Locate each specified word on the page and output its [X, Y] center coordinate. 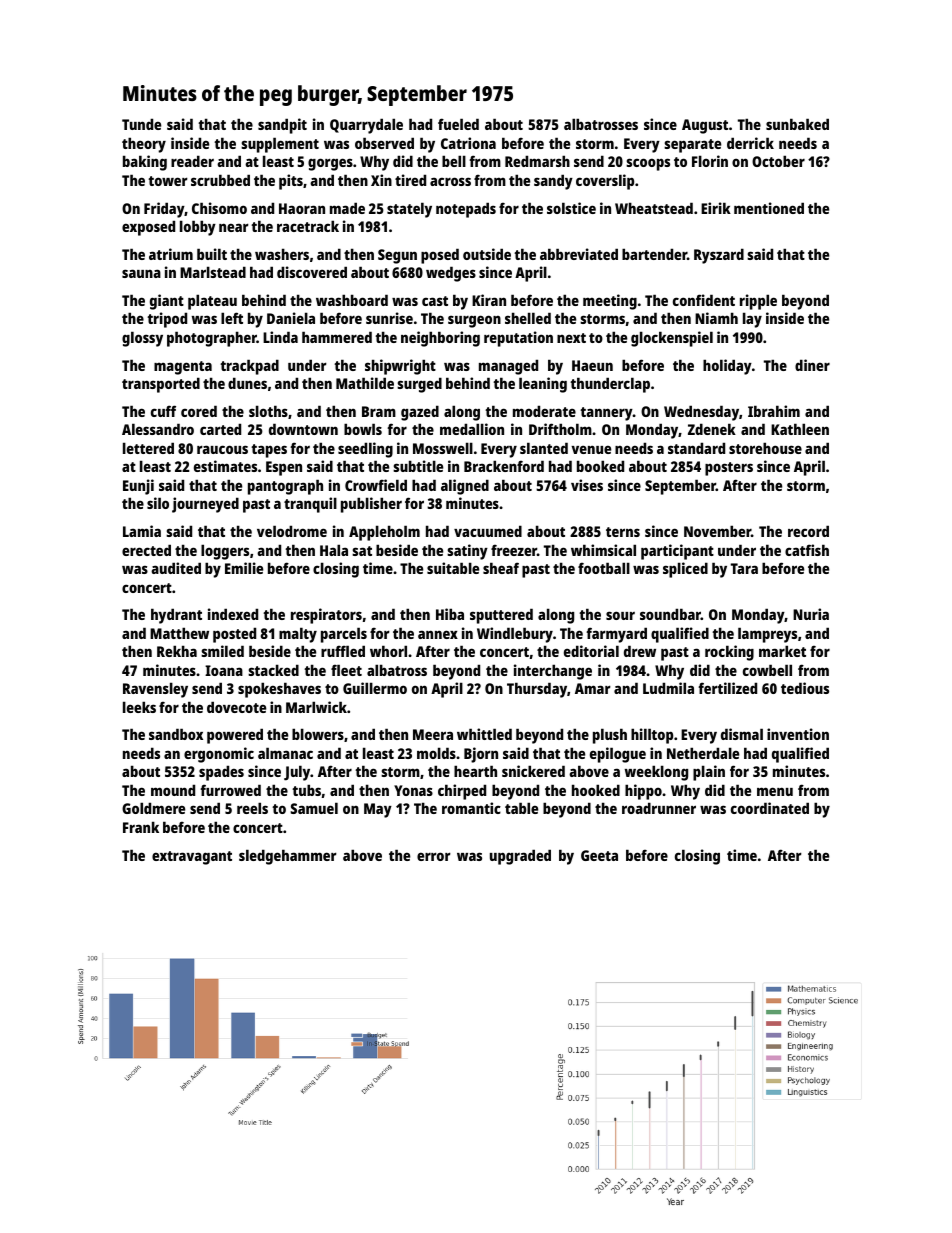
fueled [458, 124]
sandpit [282, 126]
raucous [222, 449]
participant [677, 552]
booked [600, 466]
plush [610, 736]
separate [692, 146]
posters [729, 469]
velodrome [292, 531]
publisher [371, 505]
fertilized [727, 688]
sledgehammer [288, 857]
